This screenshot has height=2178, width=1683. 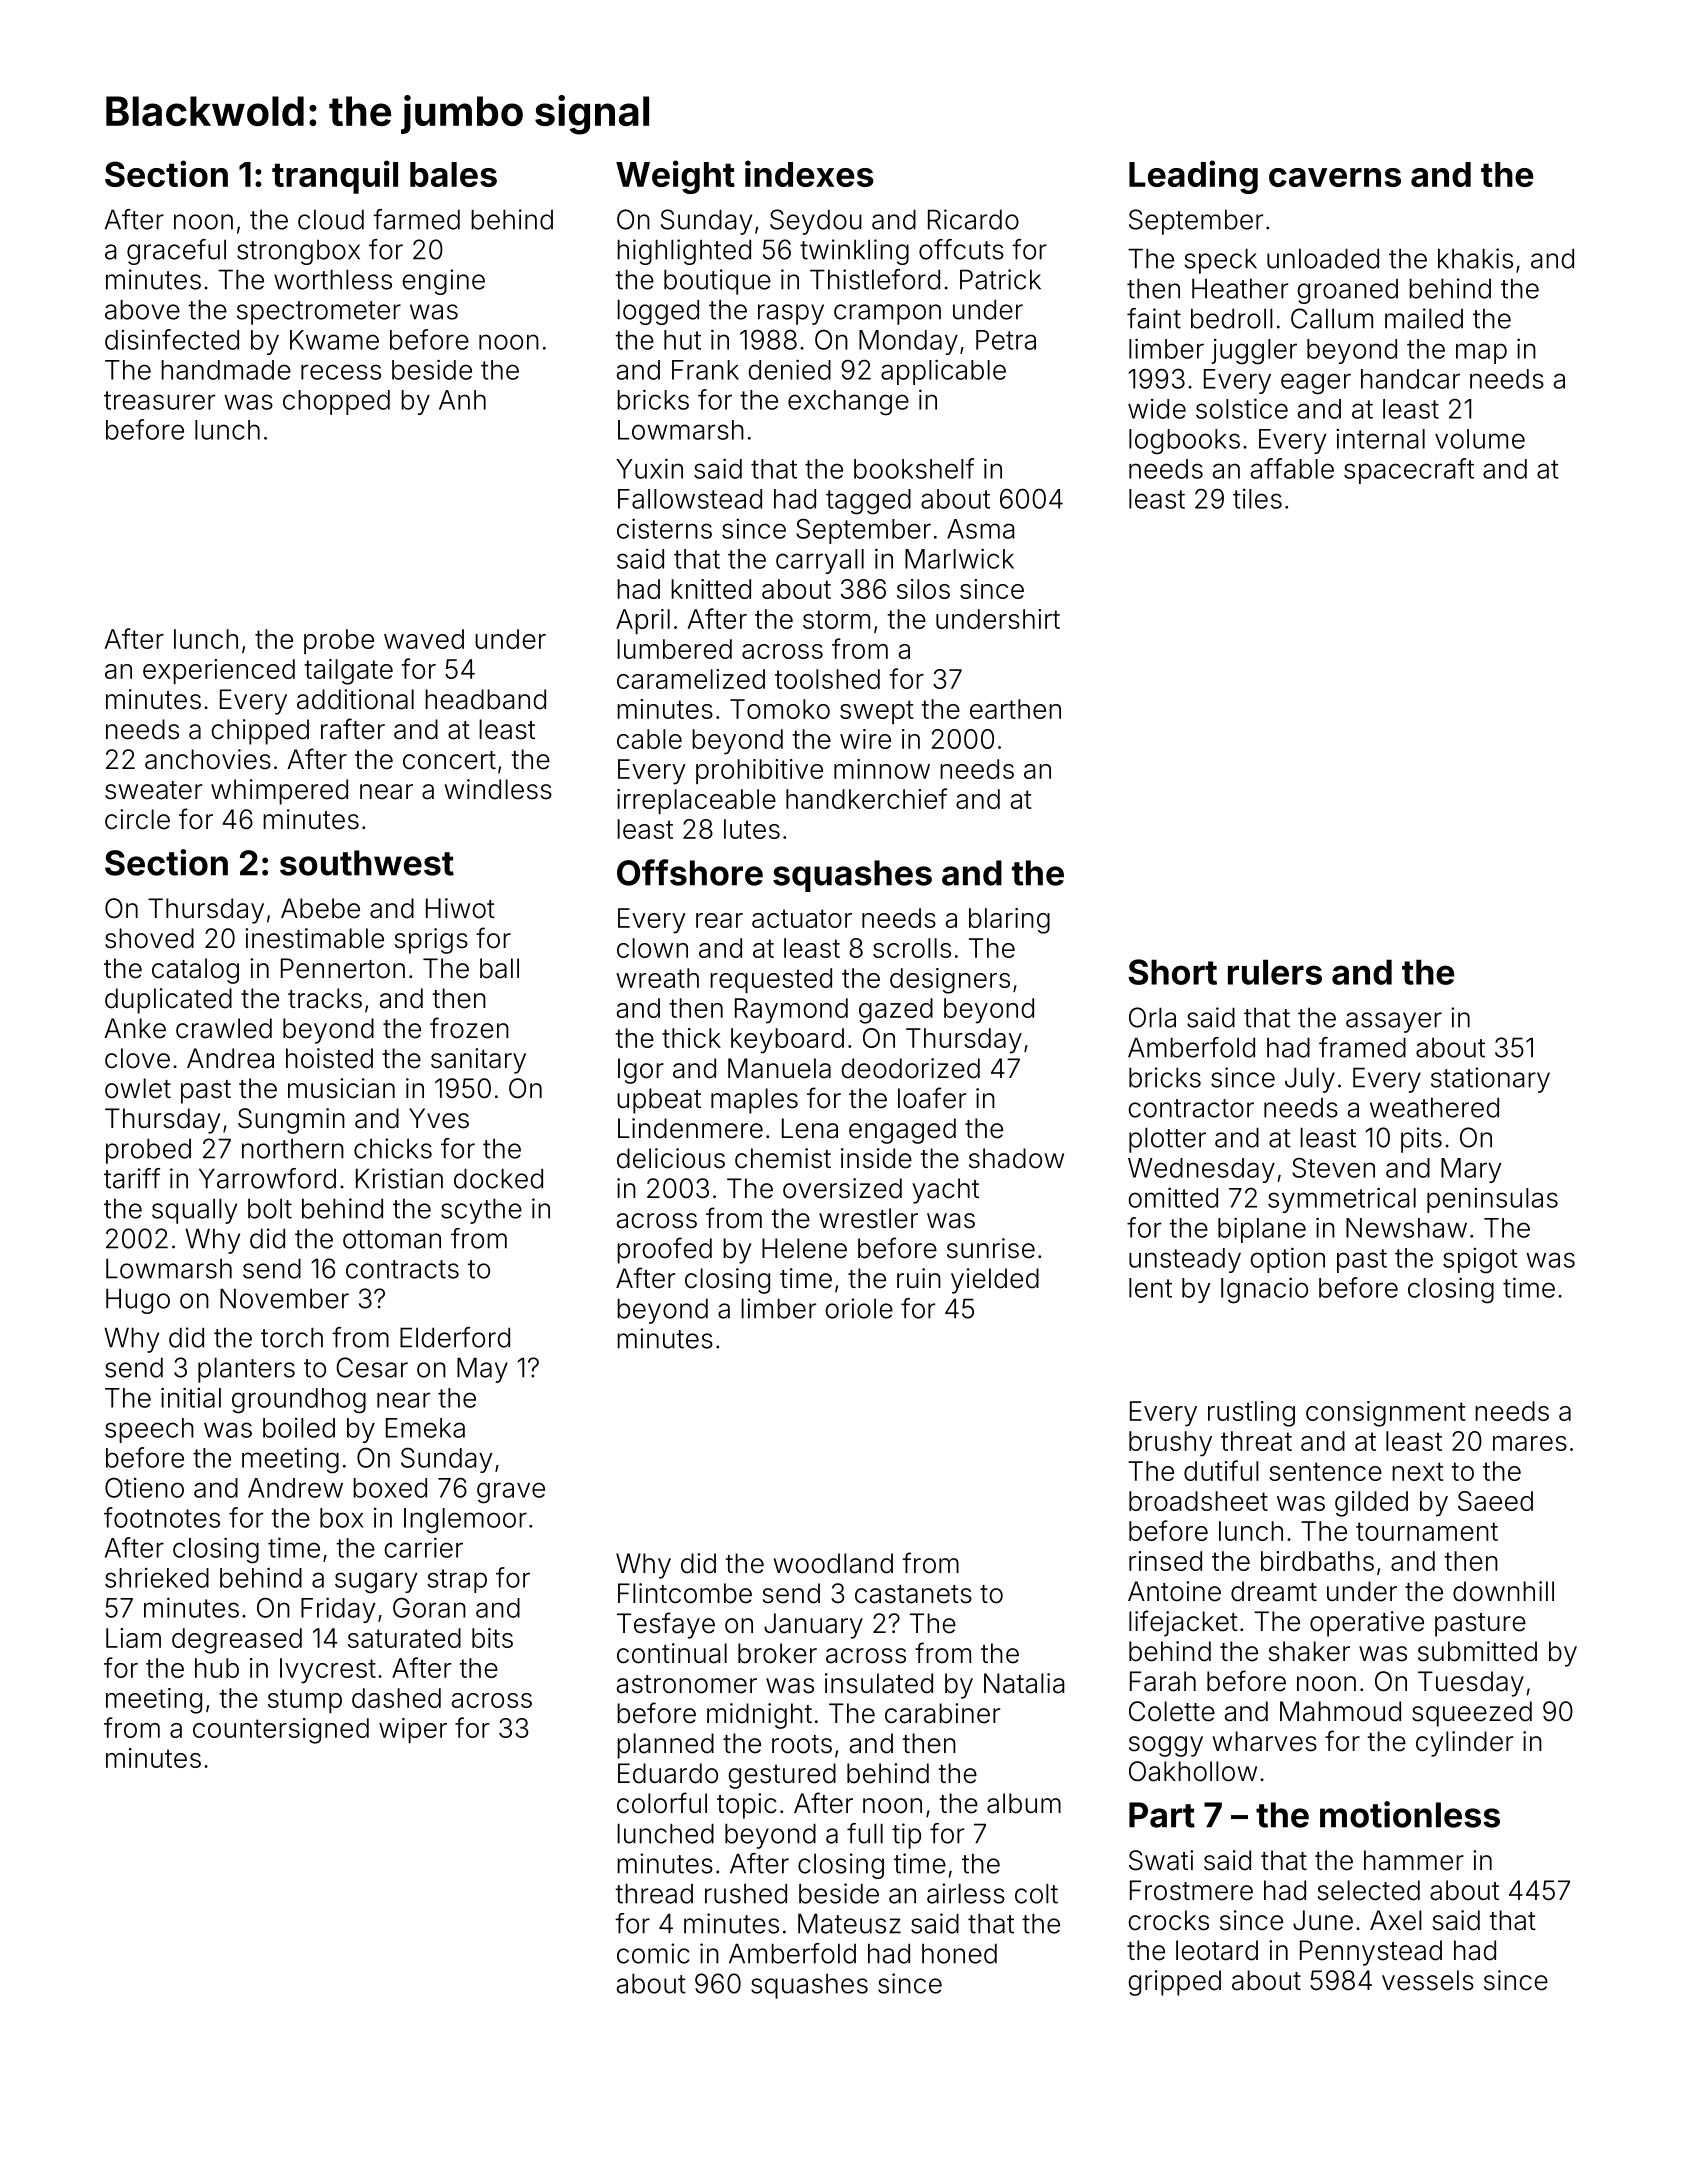 I want to click on dutiful, so click(x=1221, y=1470).
